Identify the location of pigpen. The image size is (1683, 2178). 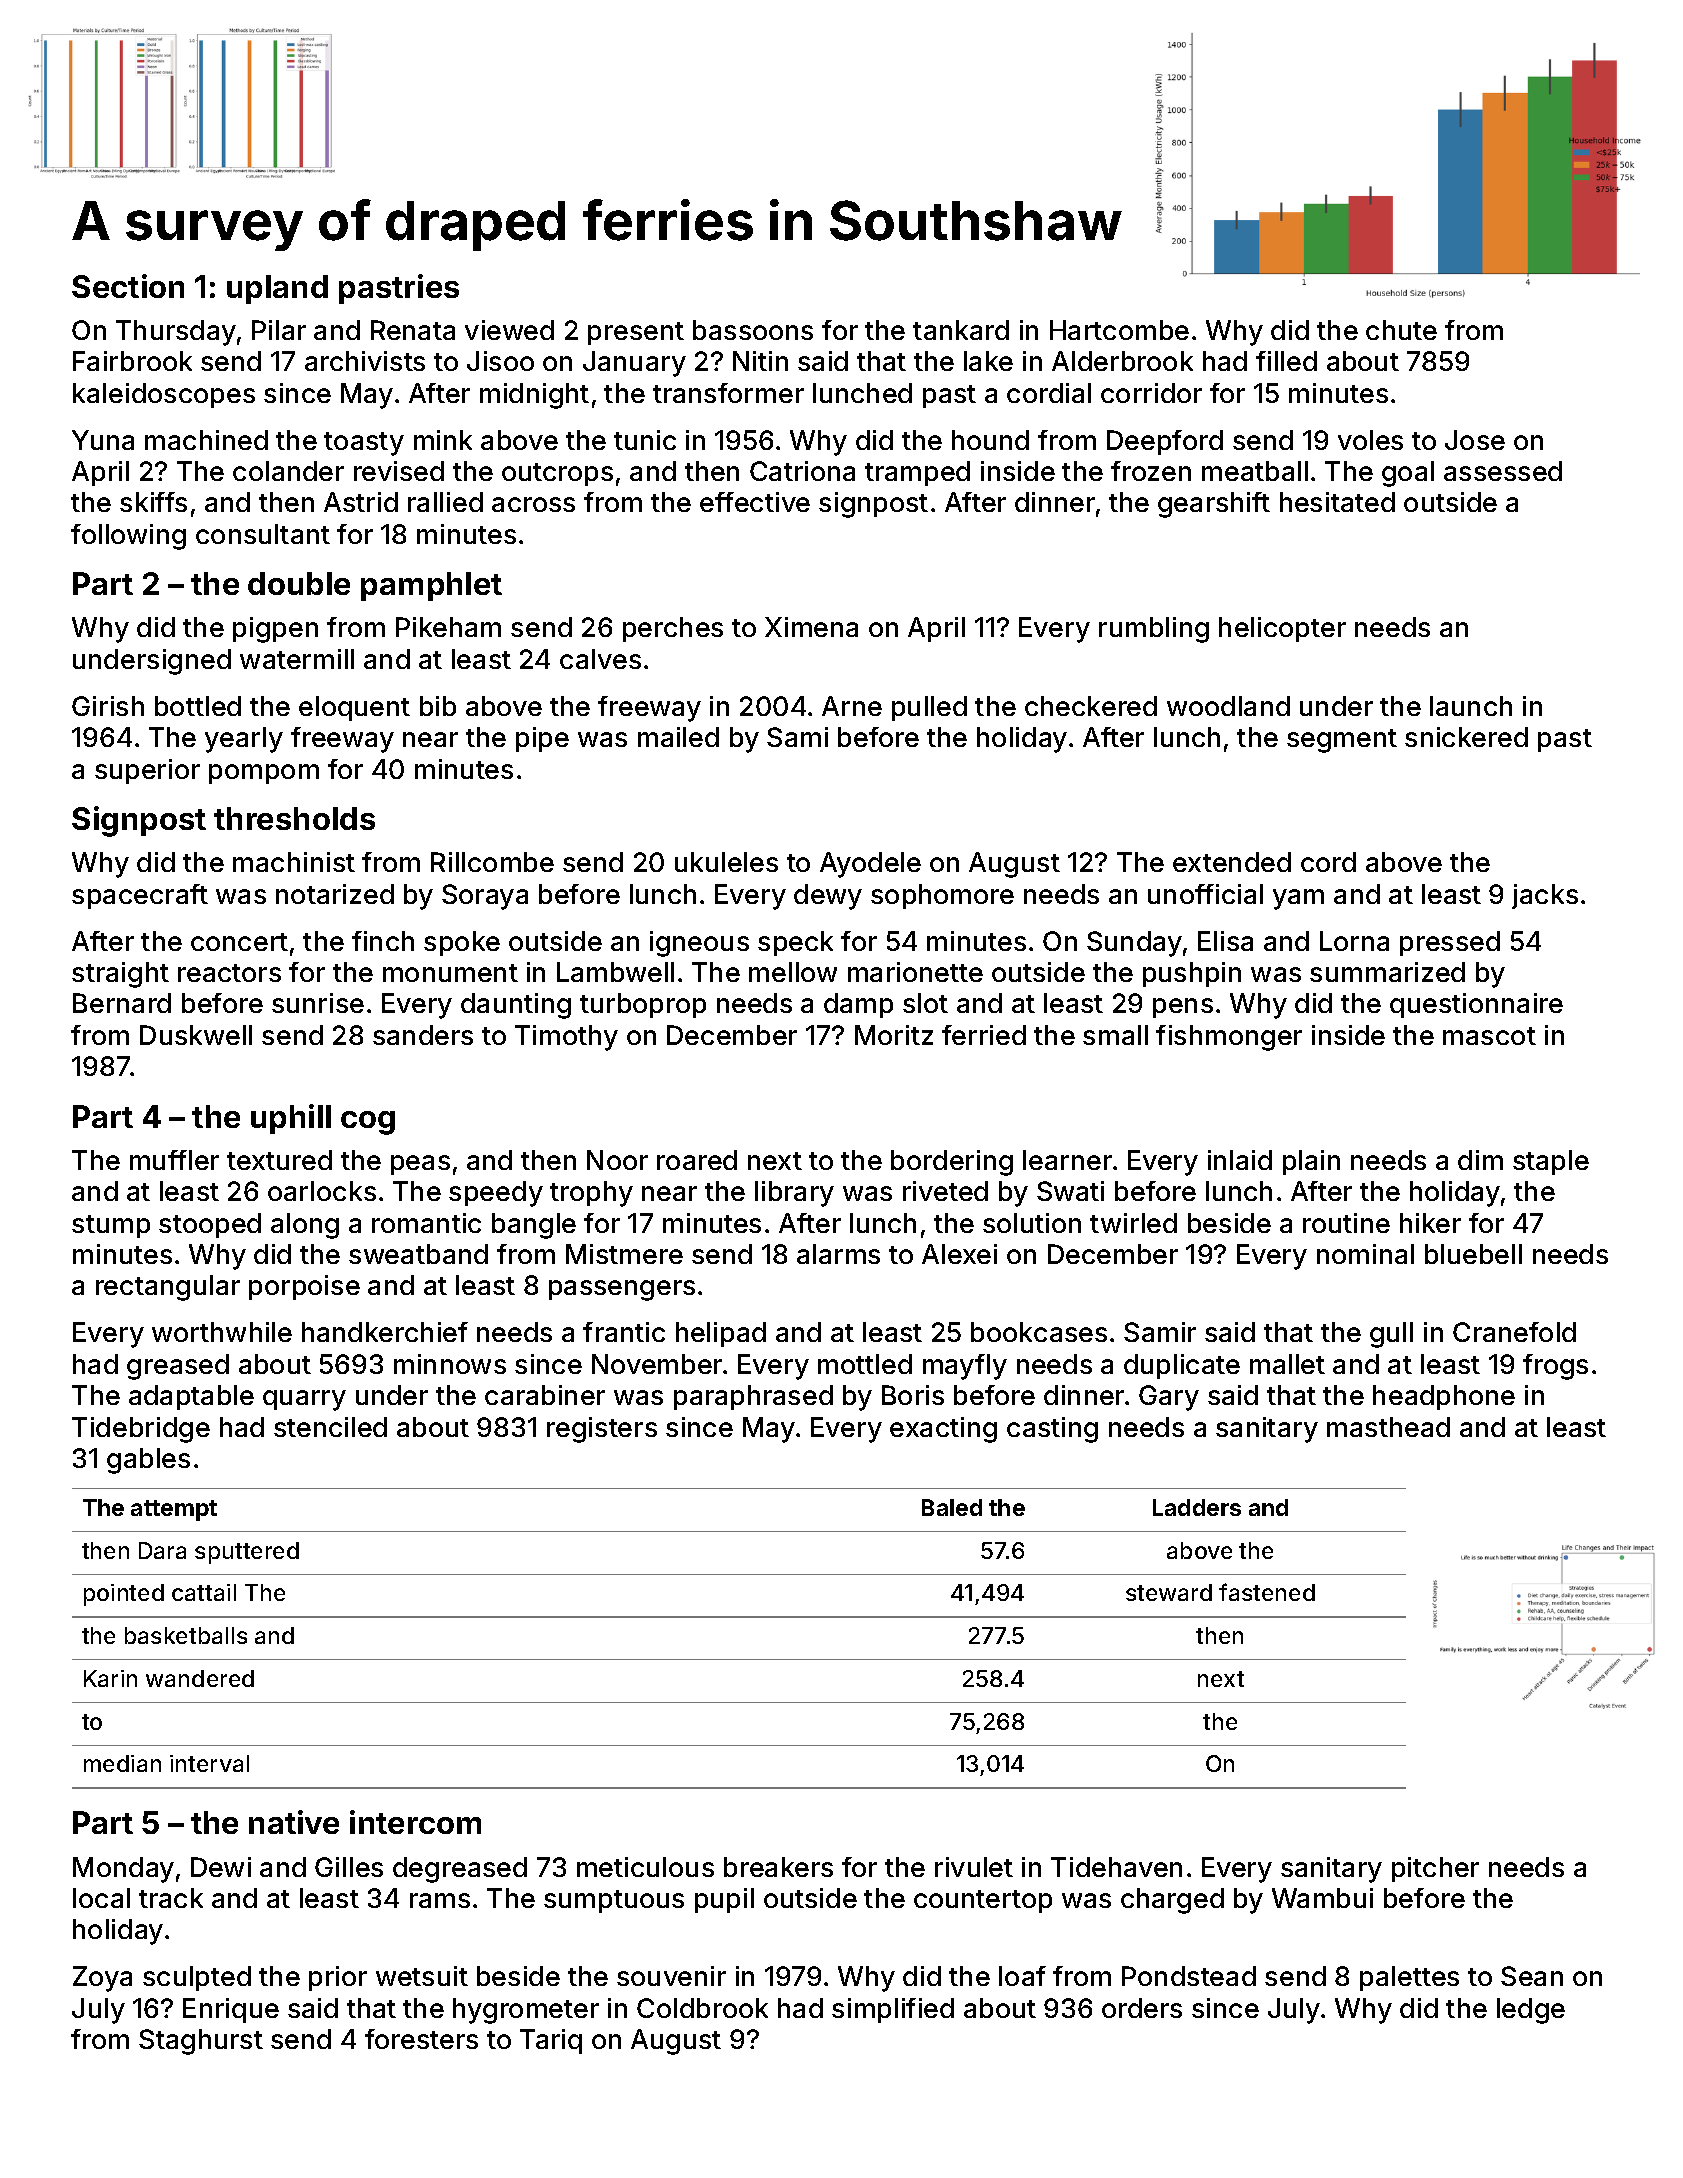
(275, 630).
